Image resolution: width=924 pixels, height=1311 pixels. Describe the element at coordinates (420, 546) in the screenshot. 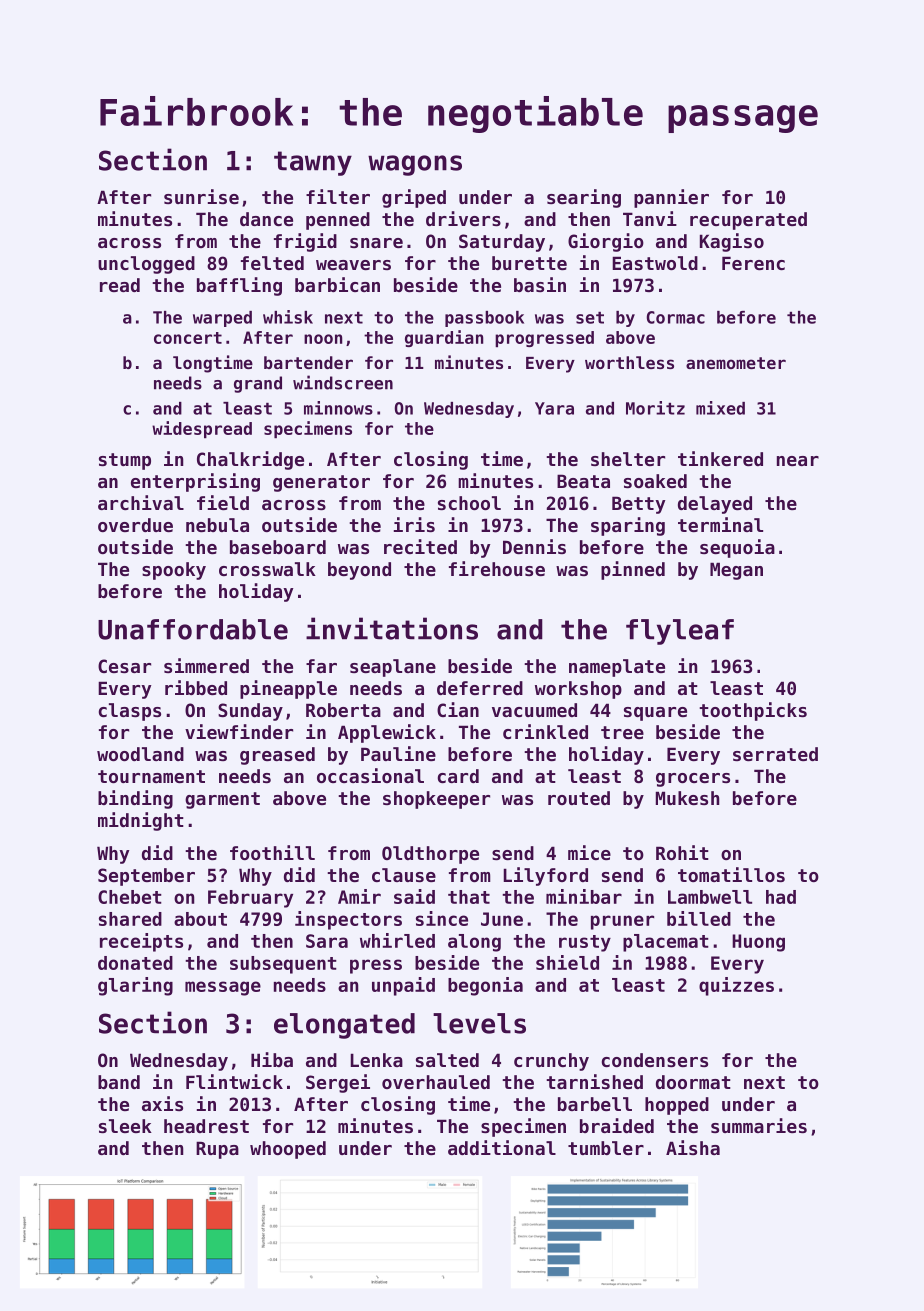

I see `recited` at that location.
